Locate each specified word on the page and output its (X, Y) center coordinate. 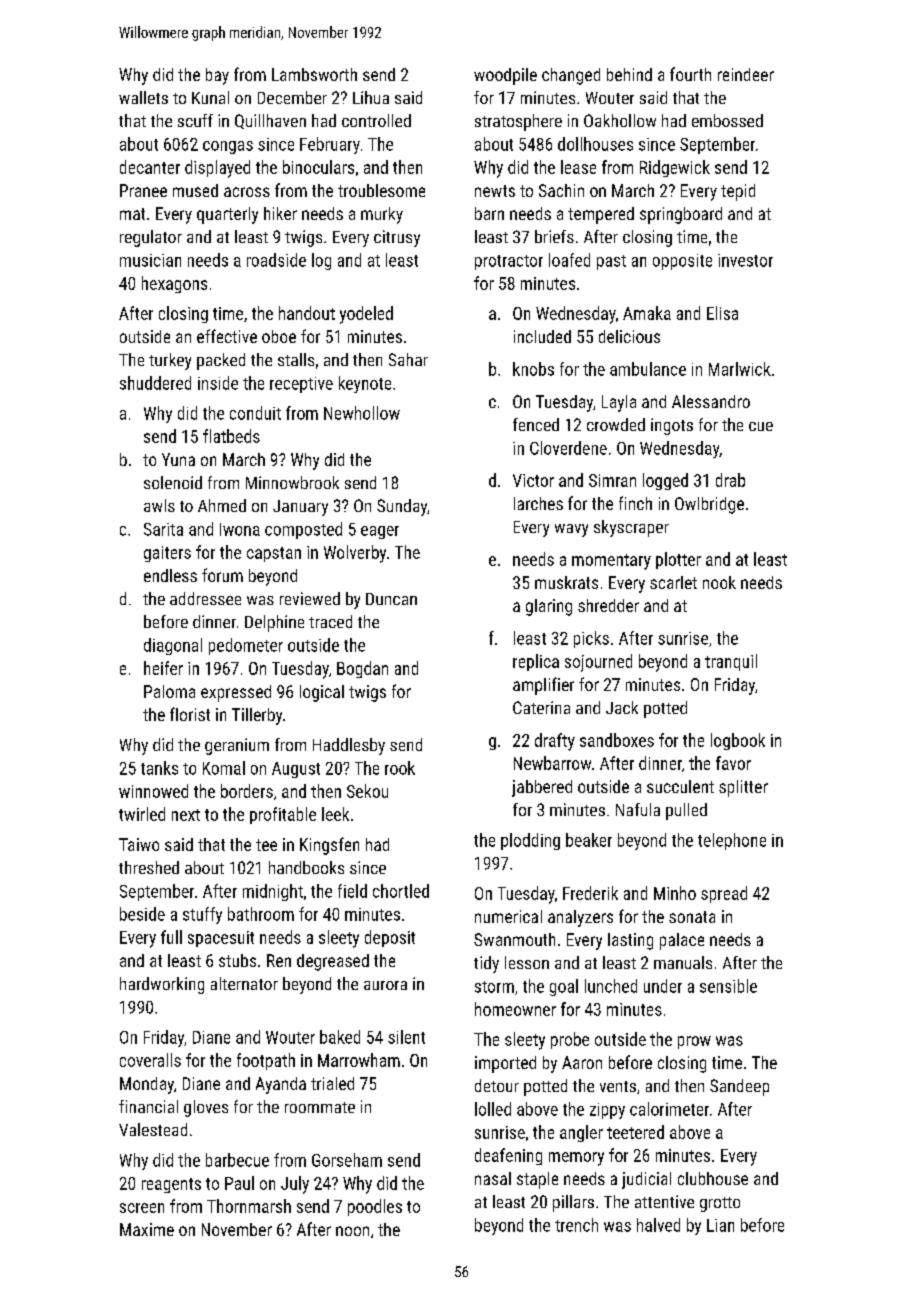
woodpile (505, 76)
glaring (549, 607)
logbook (738, 741)
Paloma (169, 691)
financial (148, 1106)
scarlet (673, 582)
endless (170, 575)
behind (629, 74)
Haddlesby (349, 746)
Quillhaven (270, 121)
